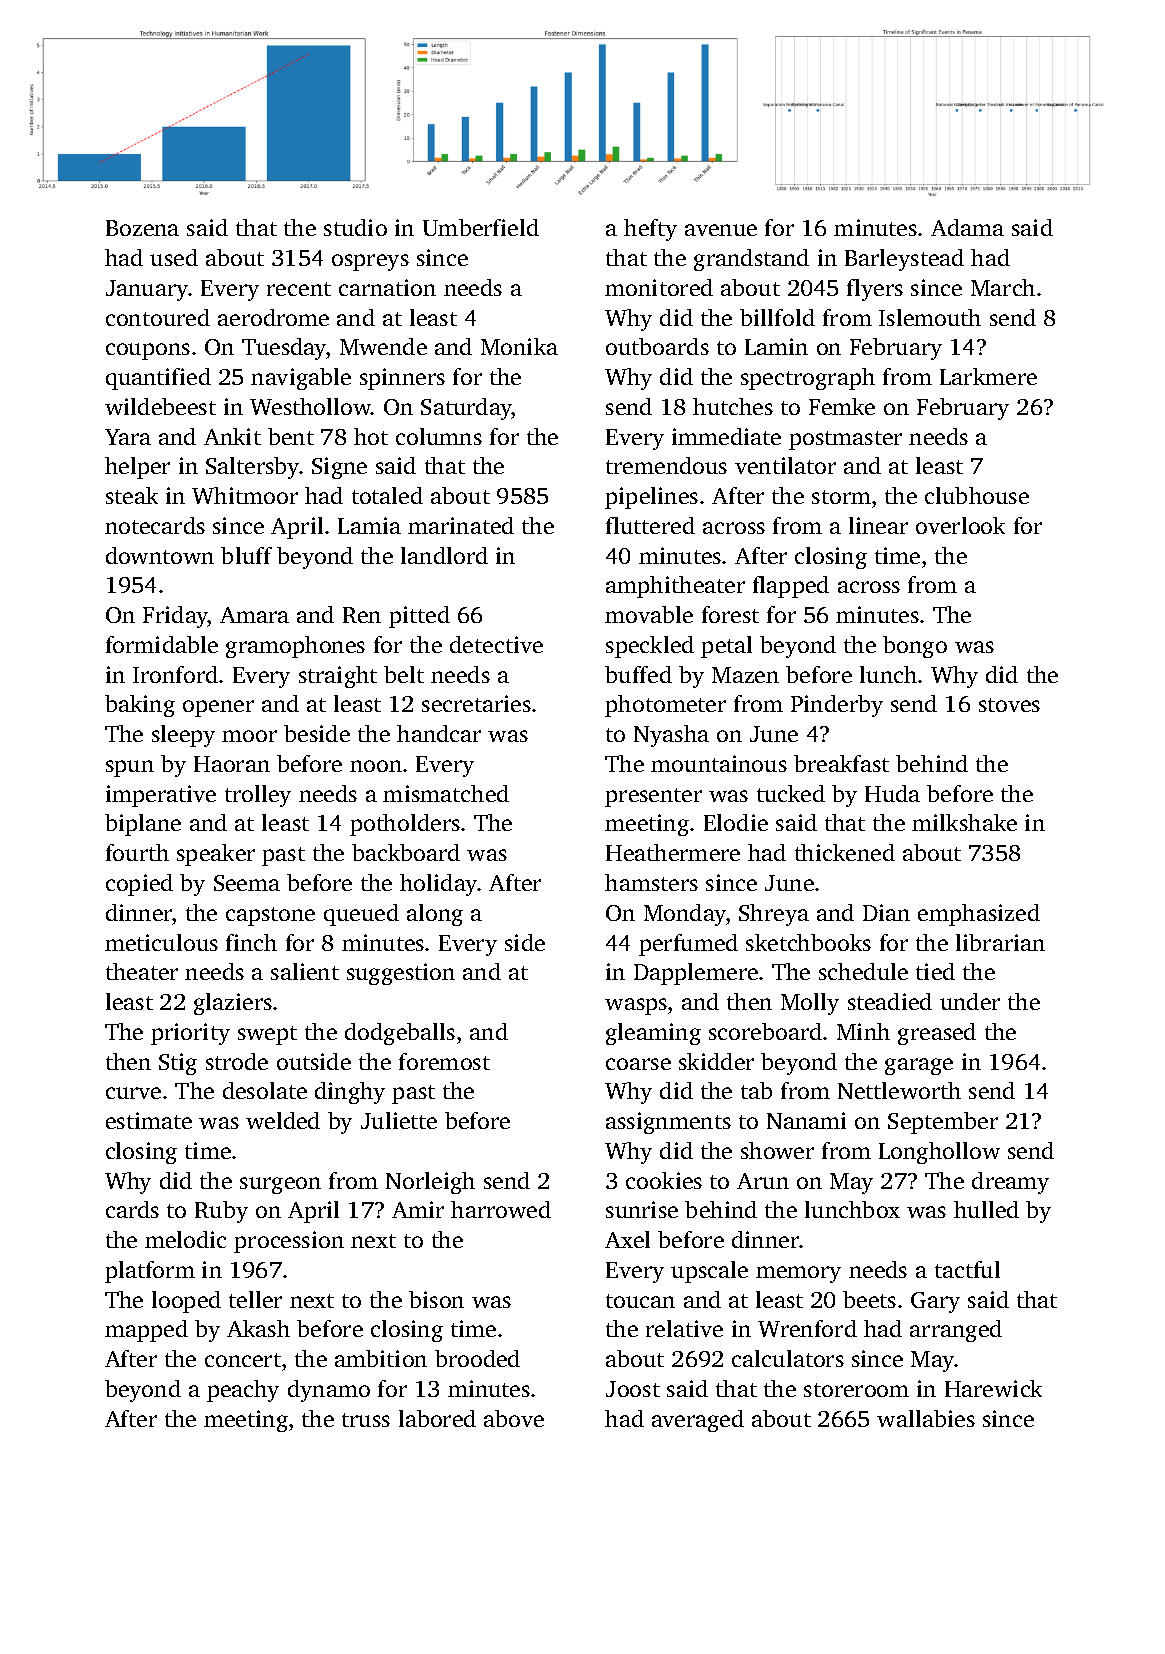 Image resolution: width=1165 pixels, height=1654 pixels. I want to click on ambition, so click(381, 1358).
